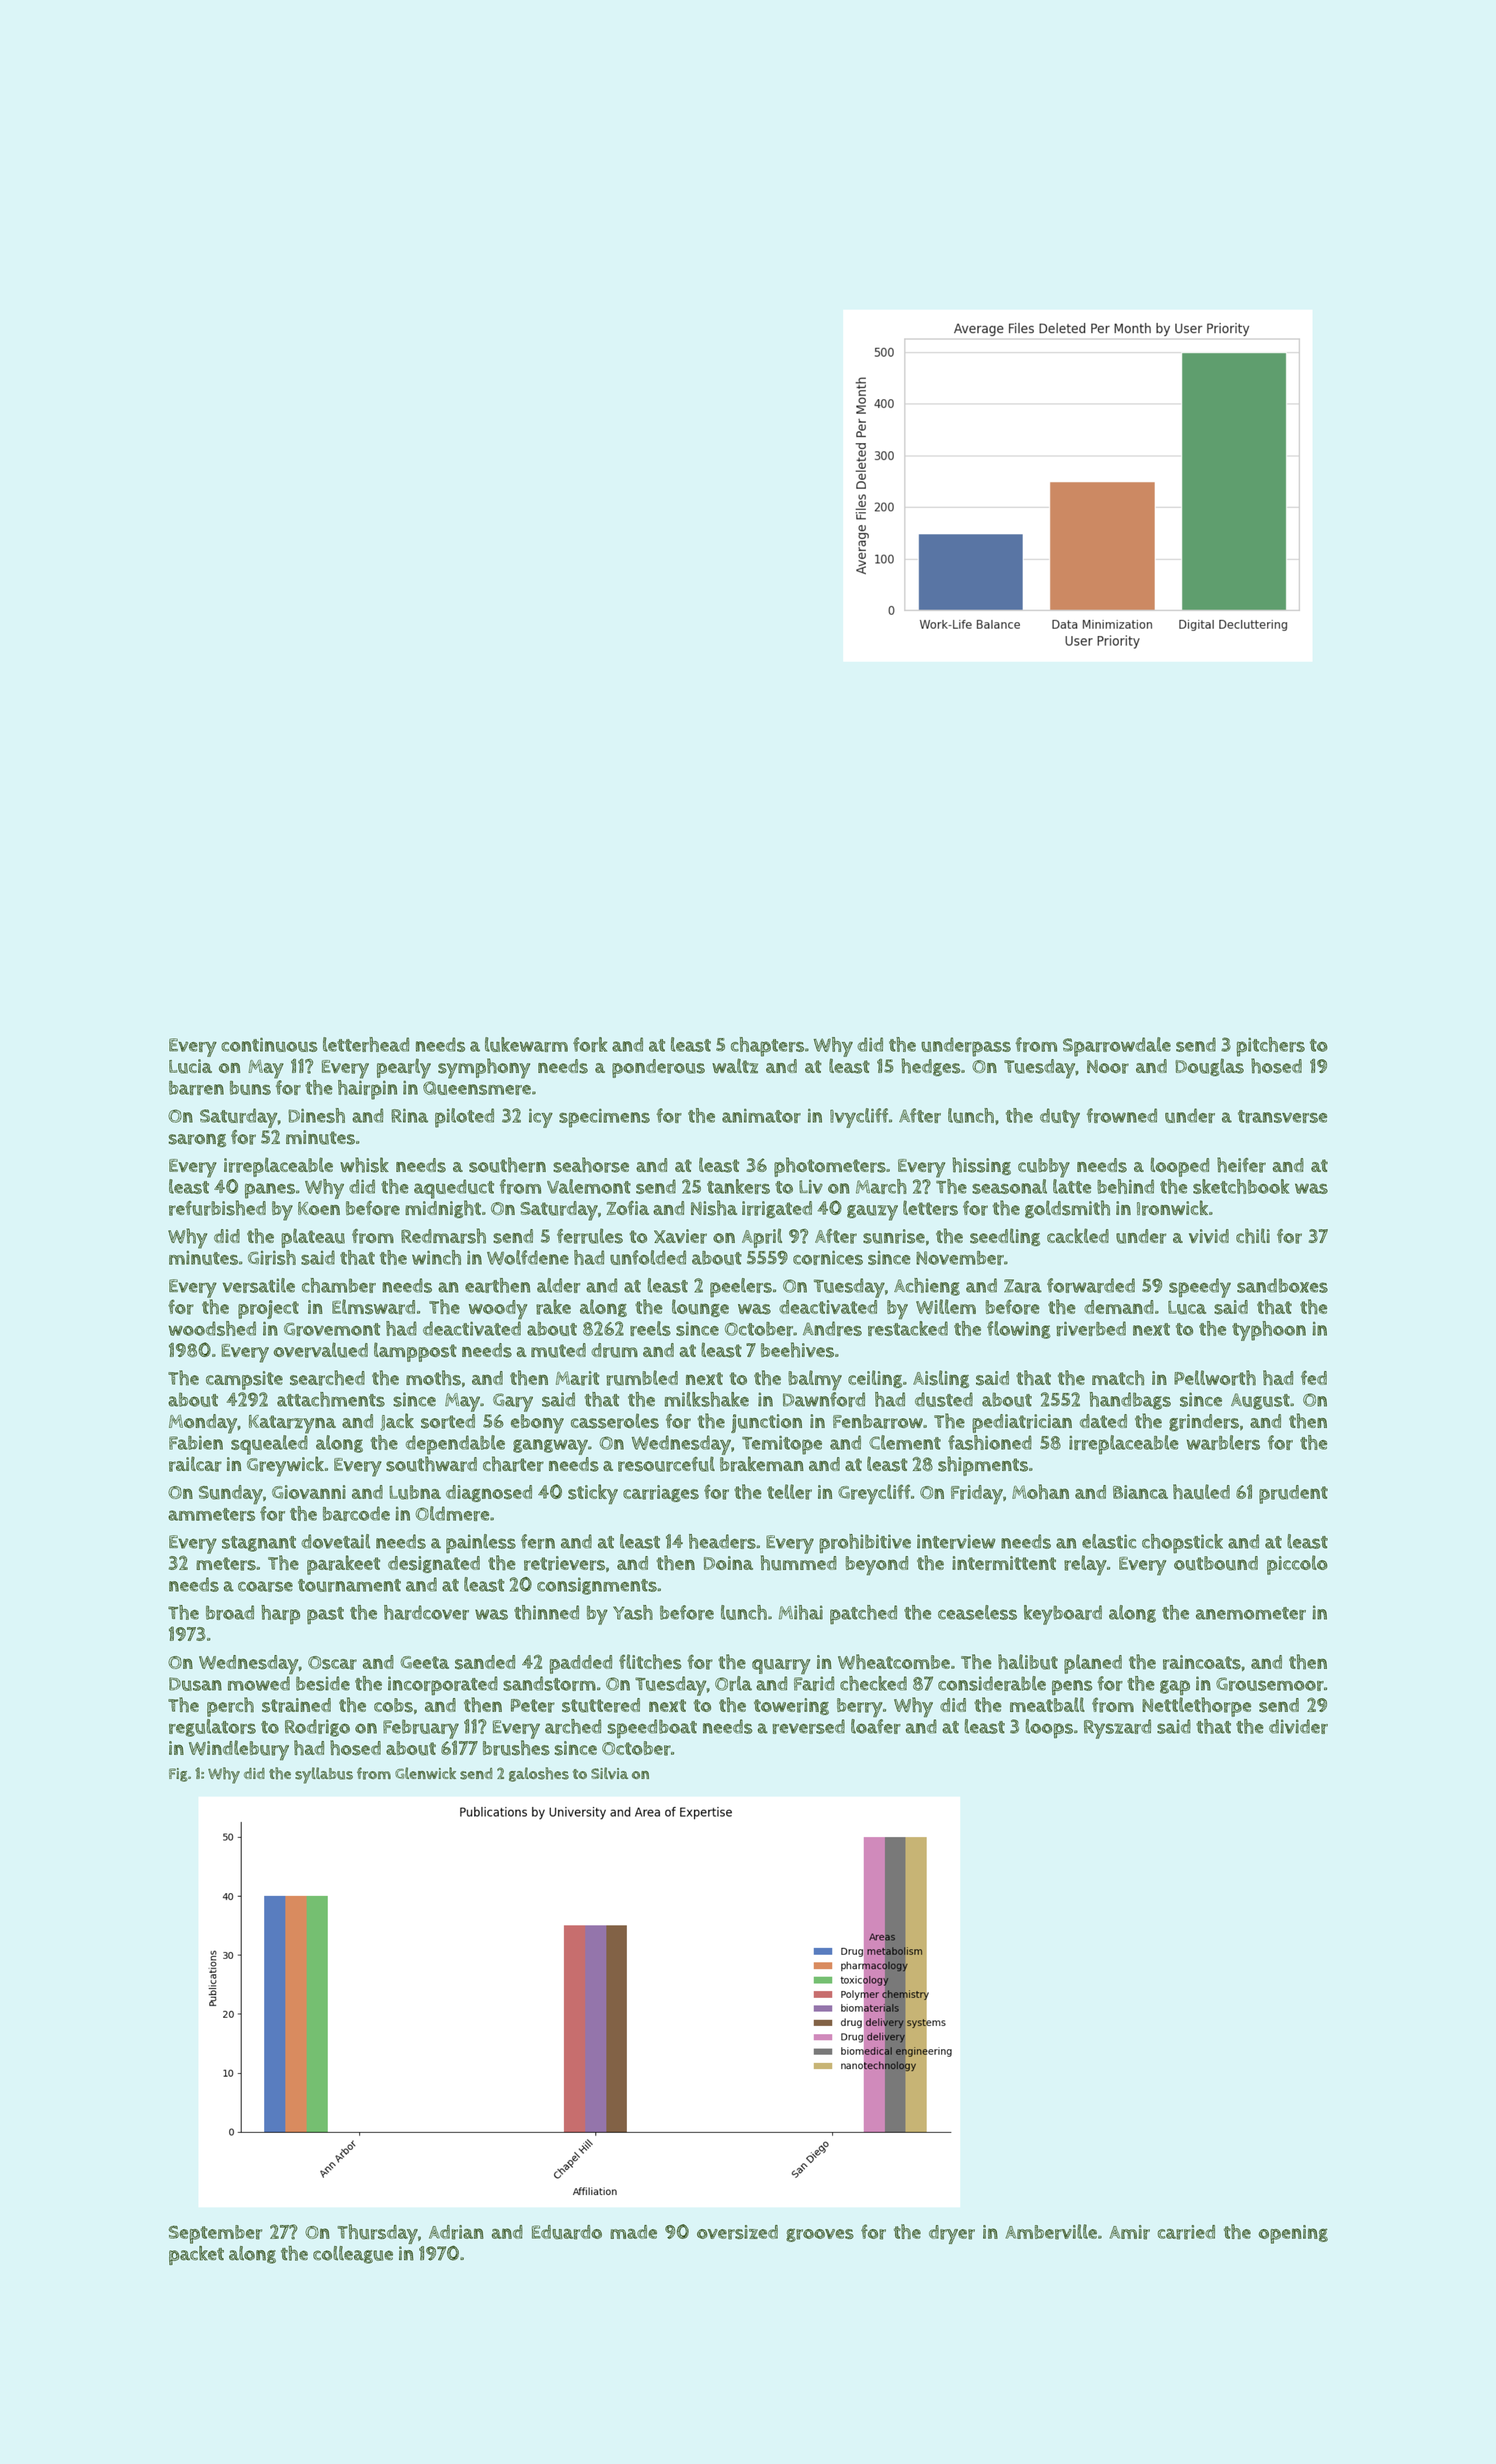 The image size is (1496, 2464). What do you see at coordinates (1314, 1377) in the screenshot?
I see `fed` at bounding box center [1314, 1377].
